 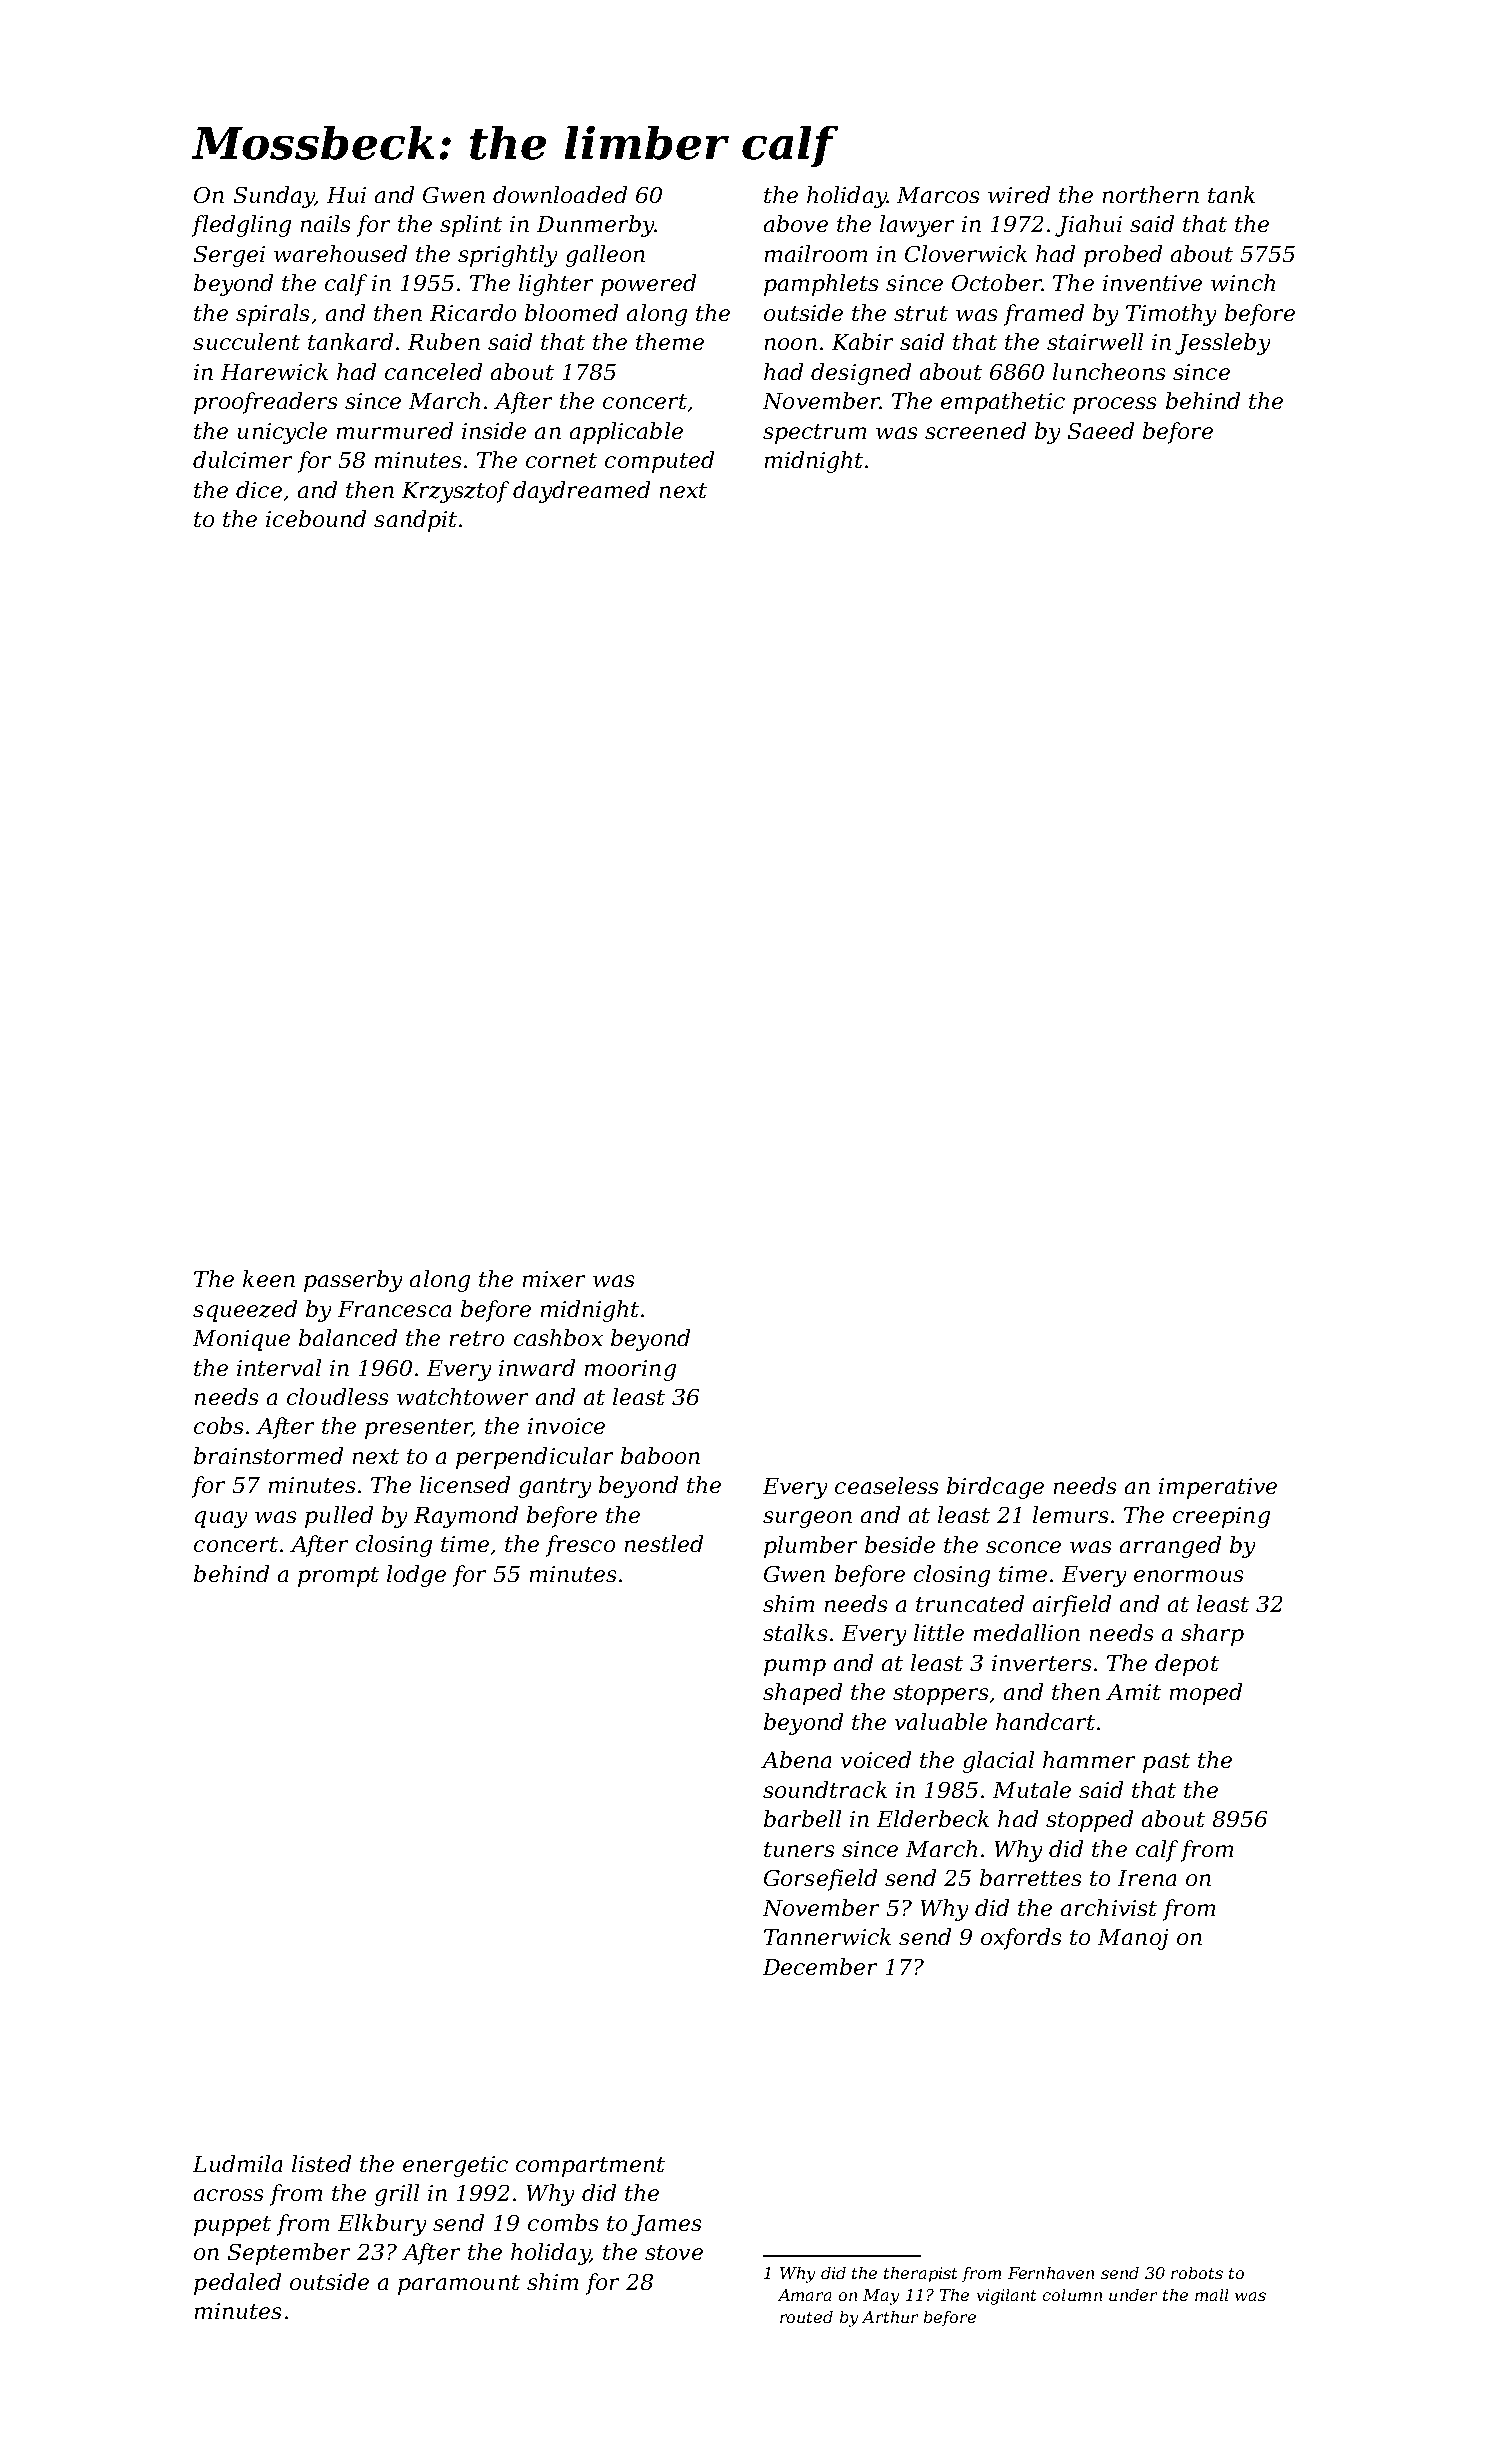 I want to click on spectrum, so click(x=814, y=434).
